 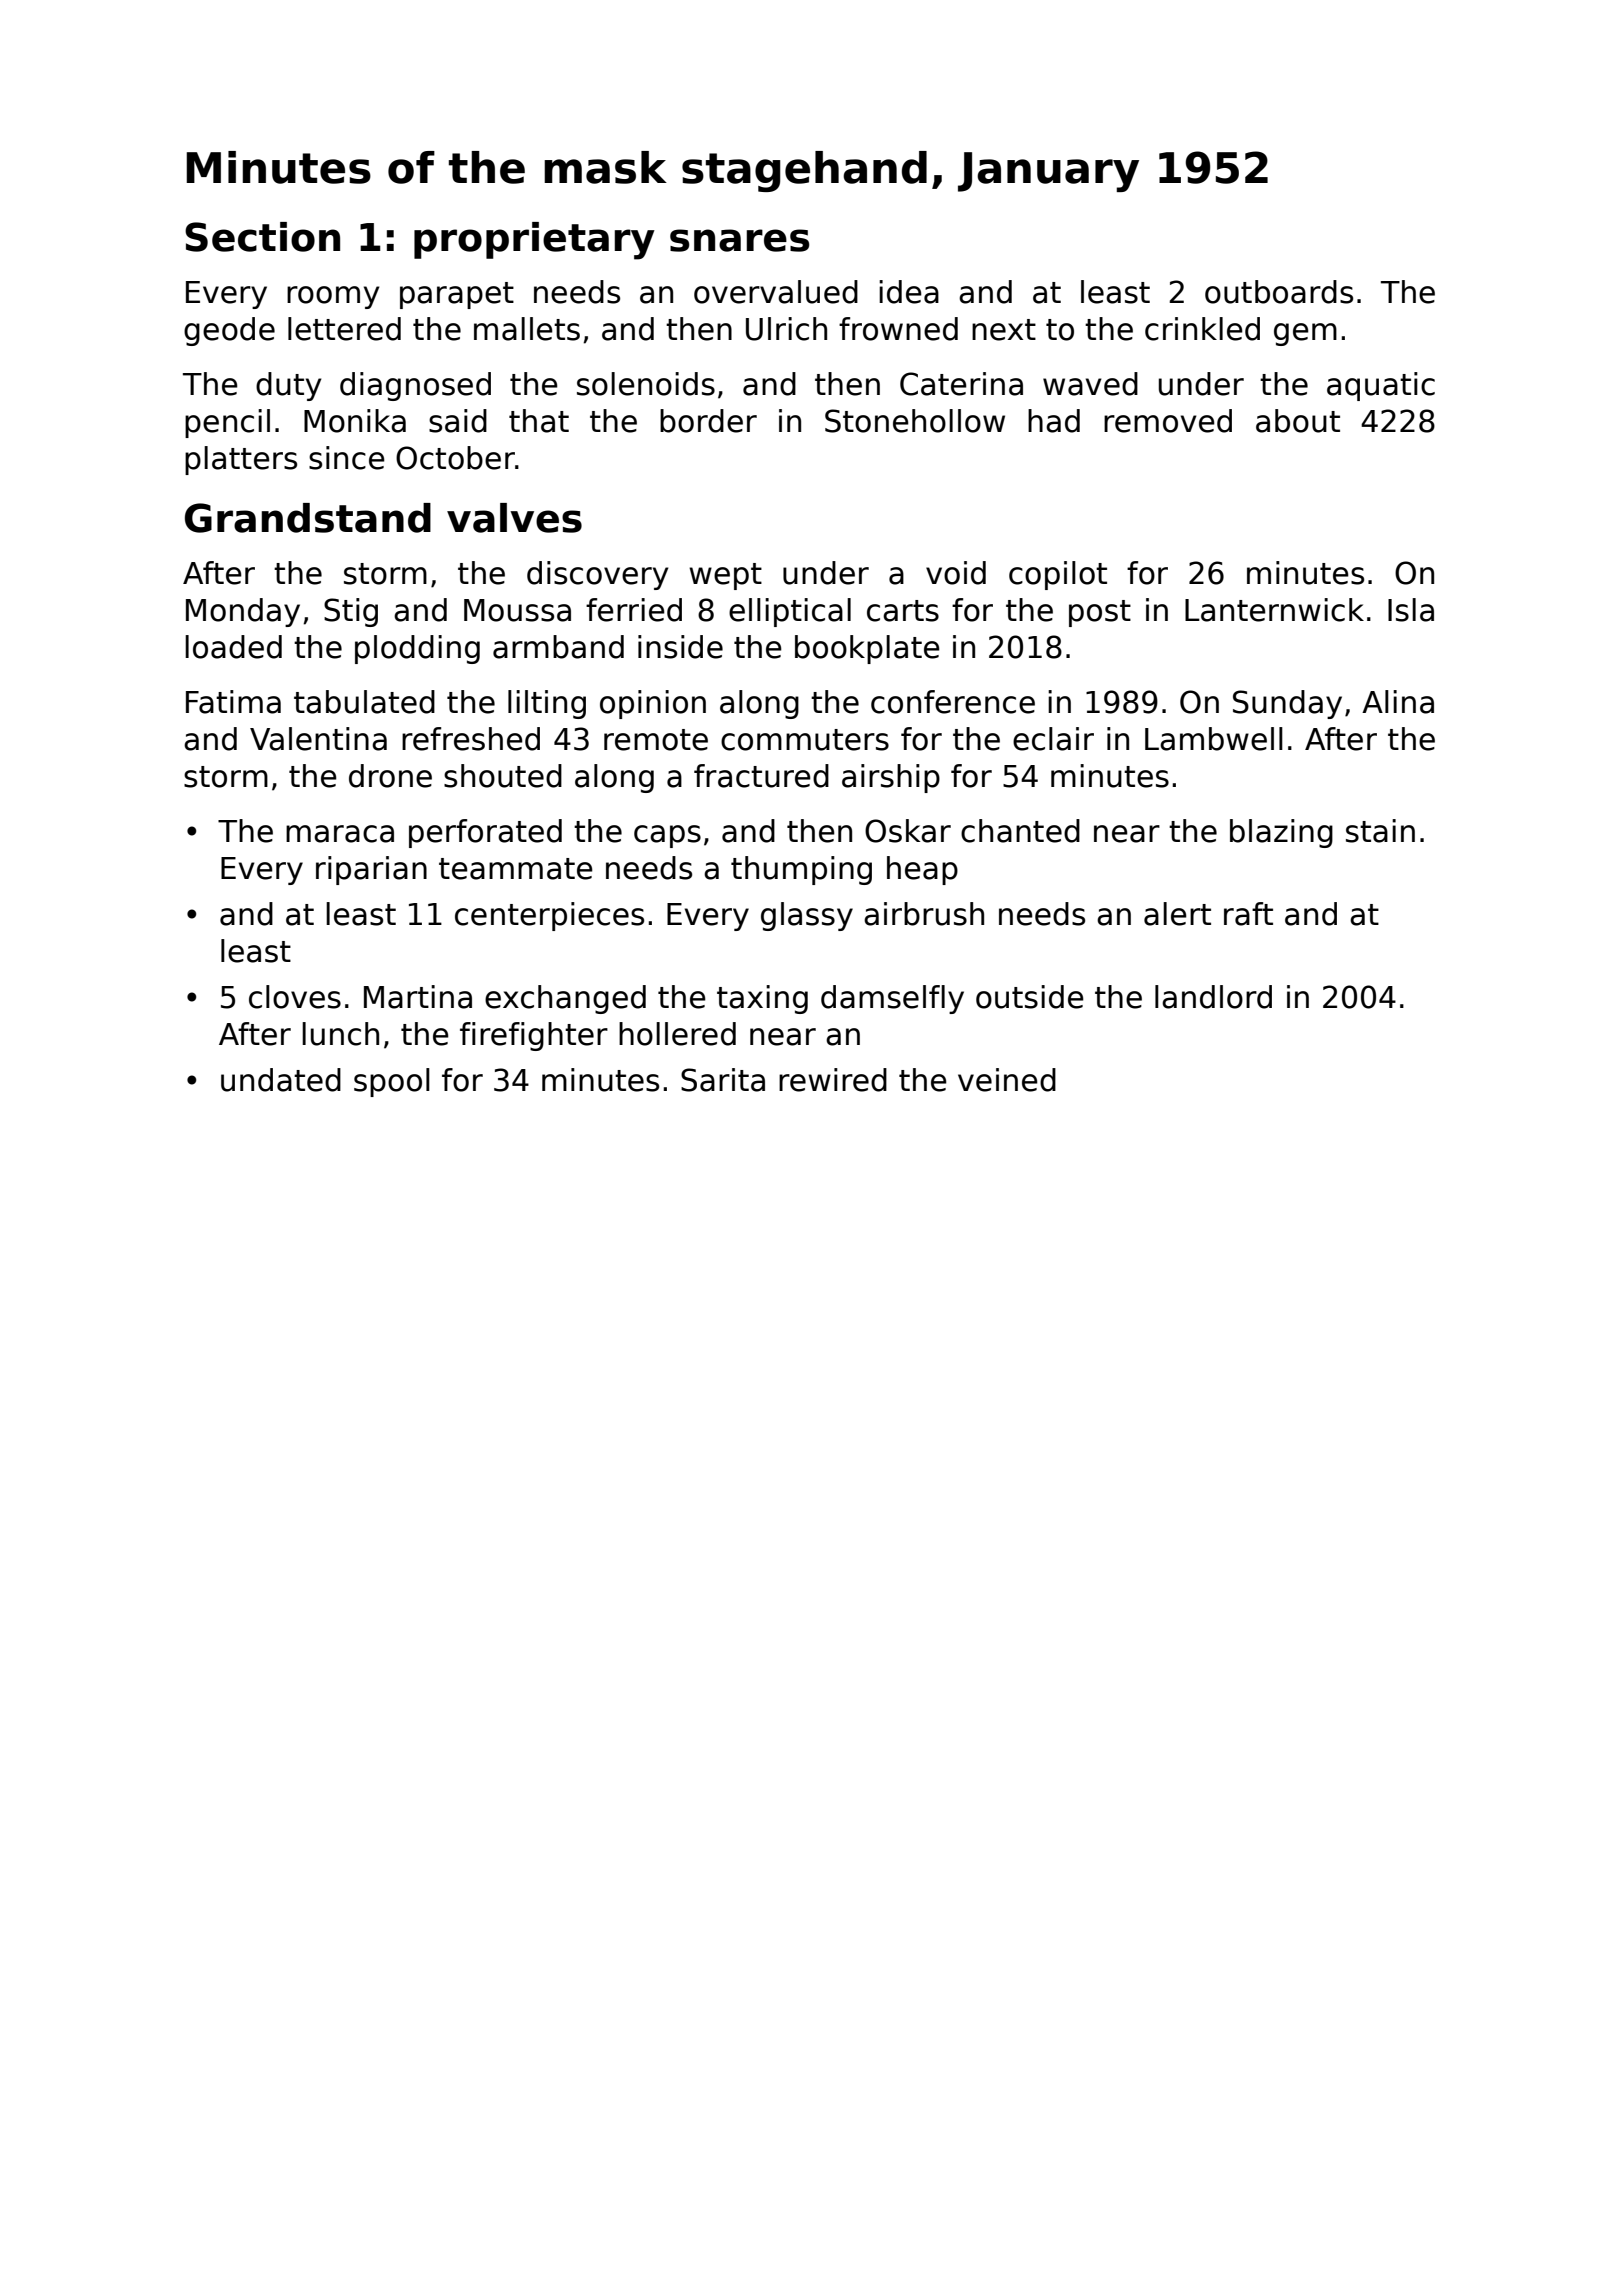 What do you see at coordinates (281, 1080) in the document?
I see `undated` at bounding box center [281, 1080].
